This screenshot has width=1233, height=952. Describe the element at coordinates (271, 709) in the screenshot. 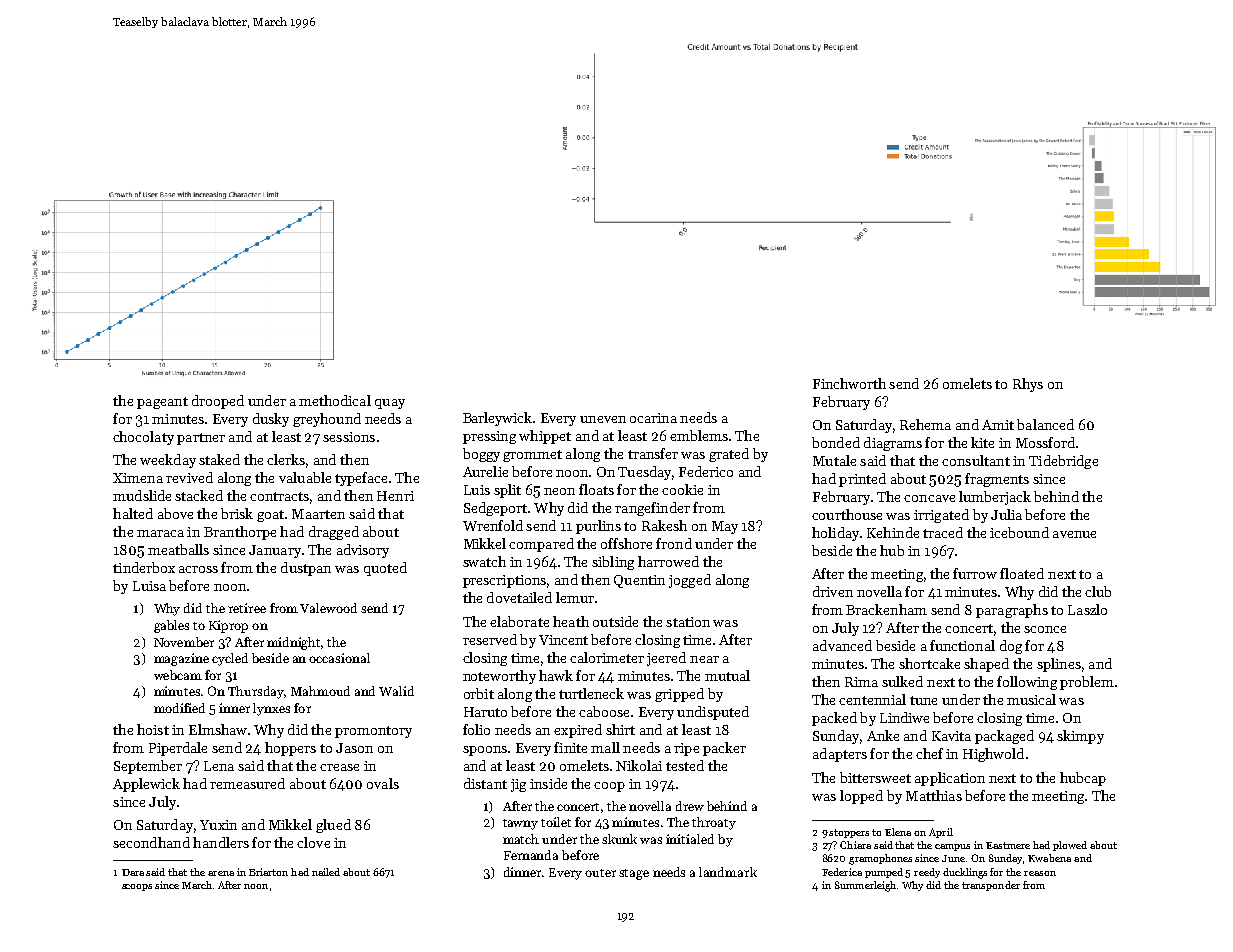

I see `lynxes` at that location.
